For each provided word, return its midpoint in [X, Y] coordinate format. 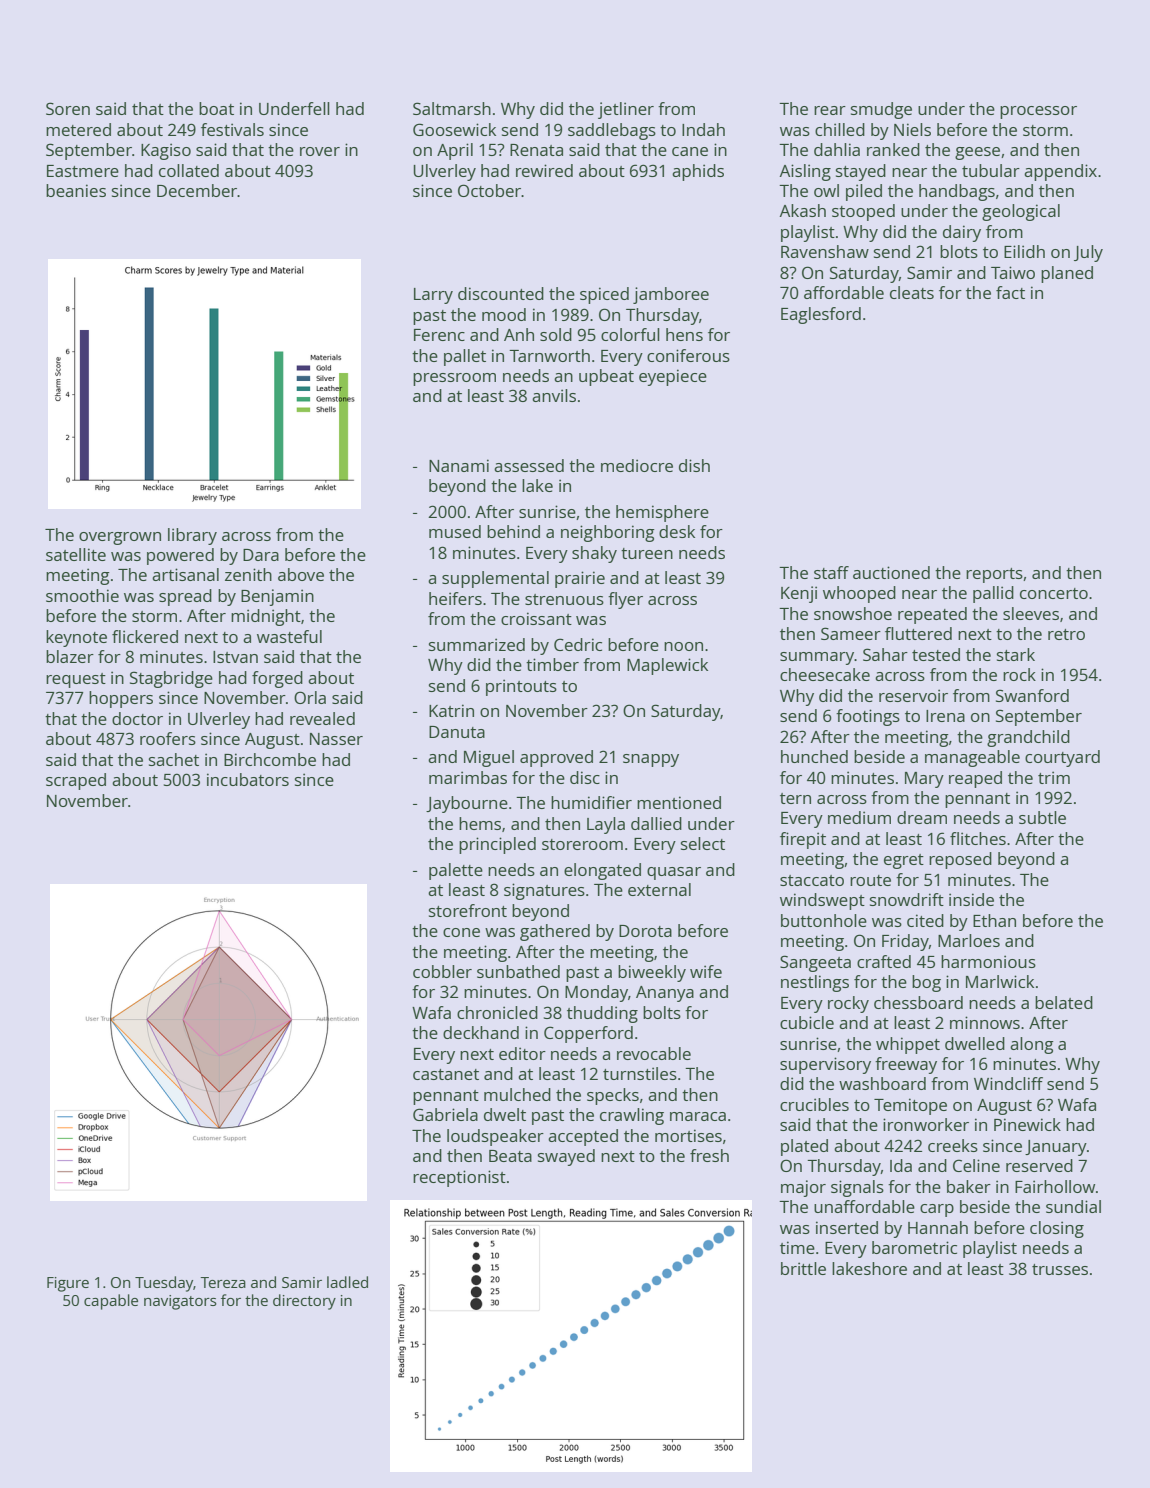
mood [504, 314]
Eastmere [83, 171]
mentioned [679, 802]
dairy [962, 233]
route [870, 880]
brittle [803, 1268]
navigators [180, 1302]
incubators [248, 779]
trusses [1060, 1269]
